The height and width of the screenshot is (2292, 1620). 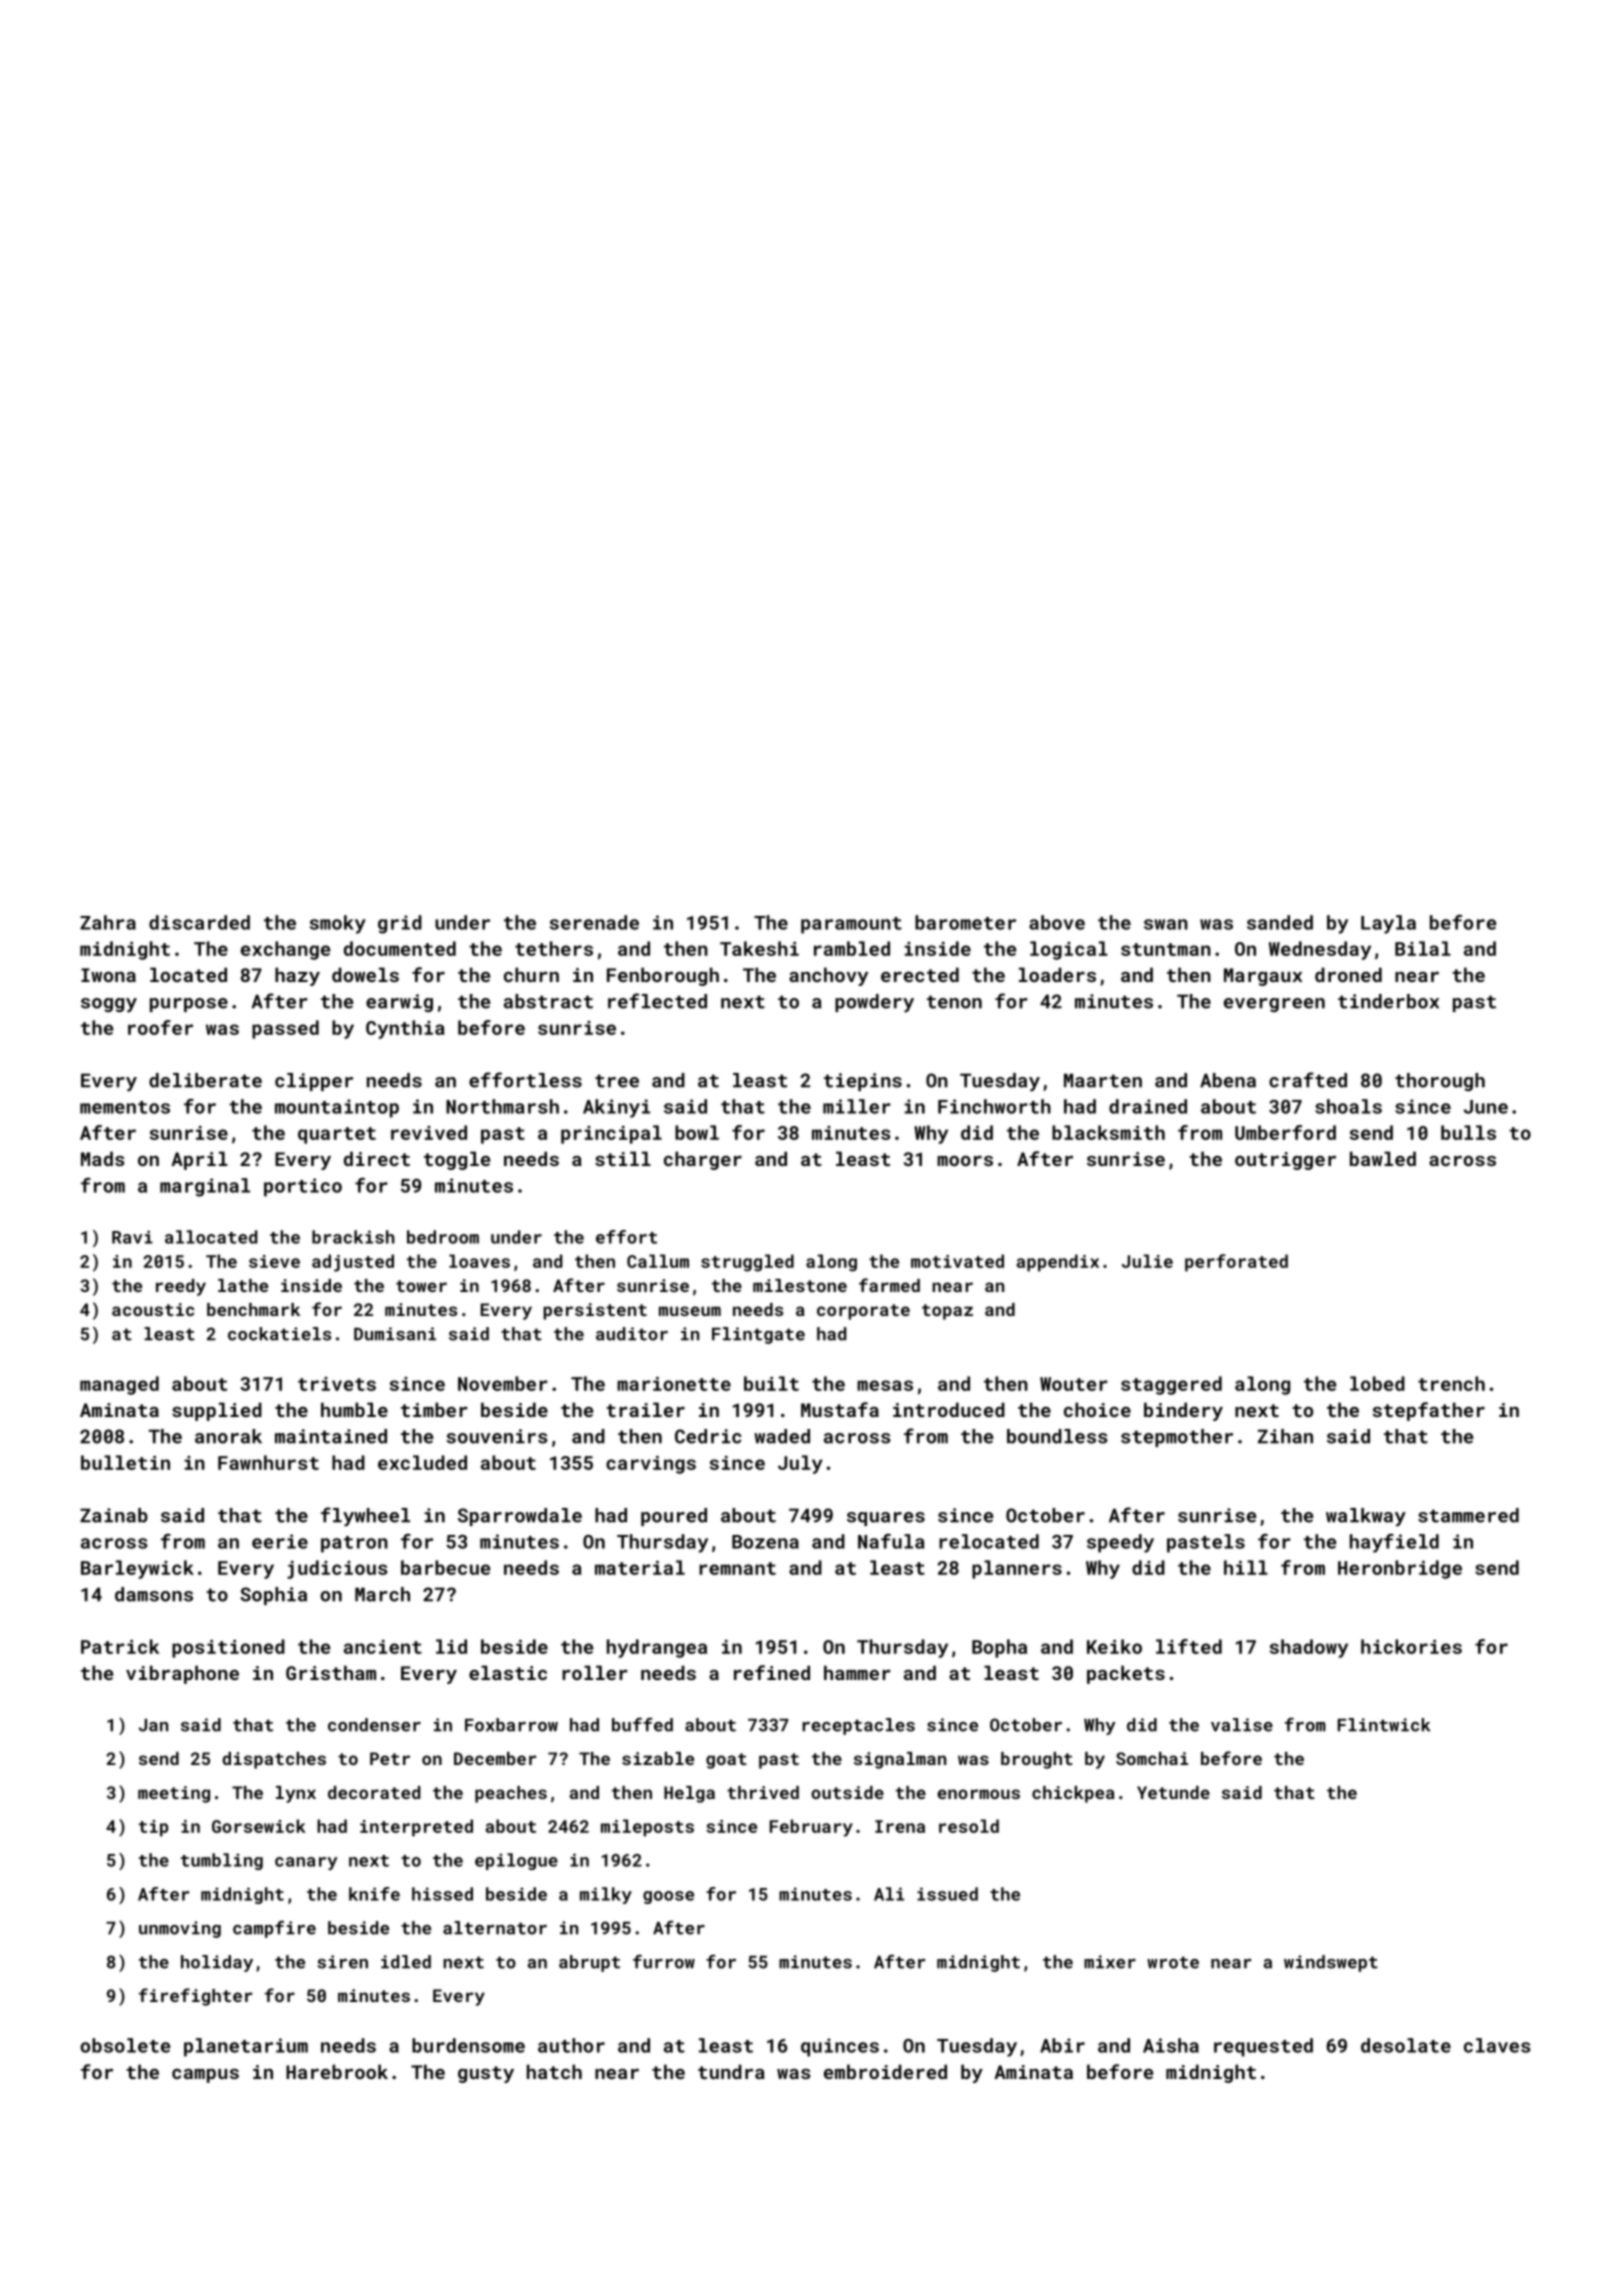 What do you see at coordinates (268, 1462) in the screenshot?
I see `Fawnhurst` at bounding box center [268, 1462].
